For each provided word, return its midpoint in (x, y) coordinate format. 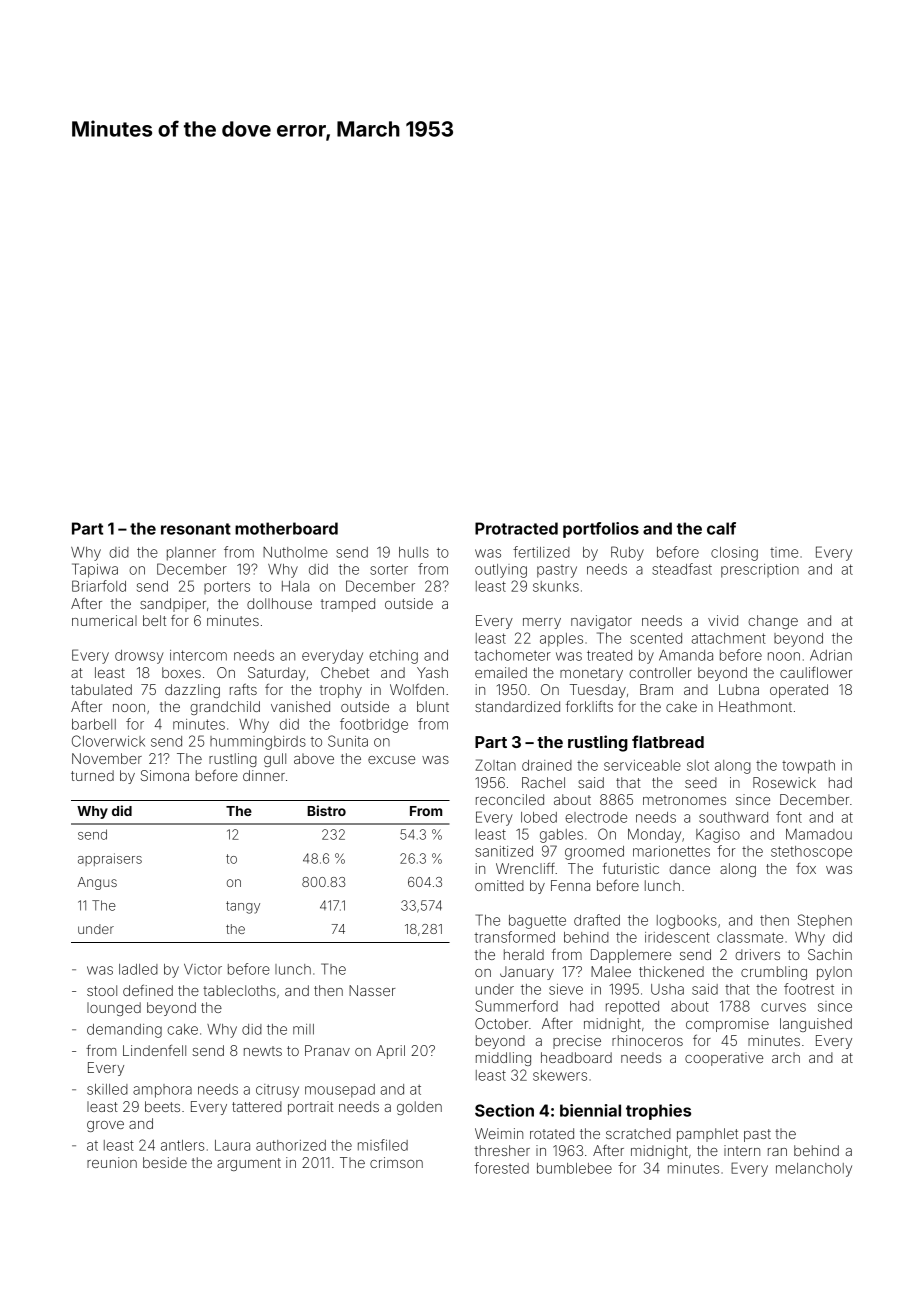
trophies (658, 1112)
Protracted (516, 528)
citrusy (277, 1091)
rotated (552, 1133)
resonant (196, 529)
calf (721, 528)
